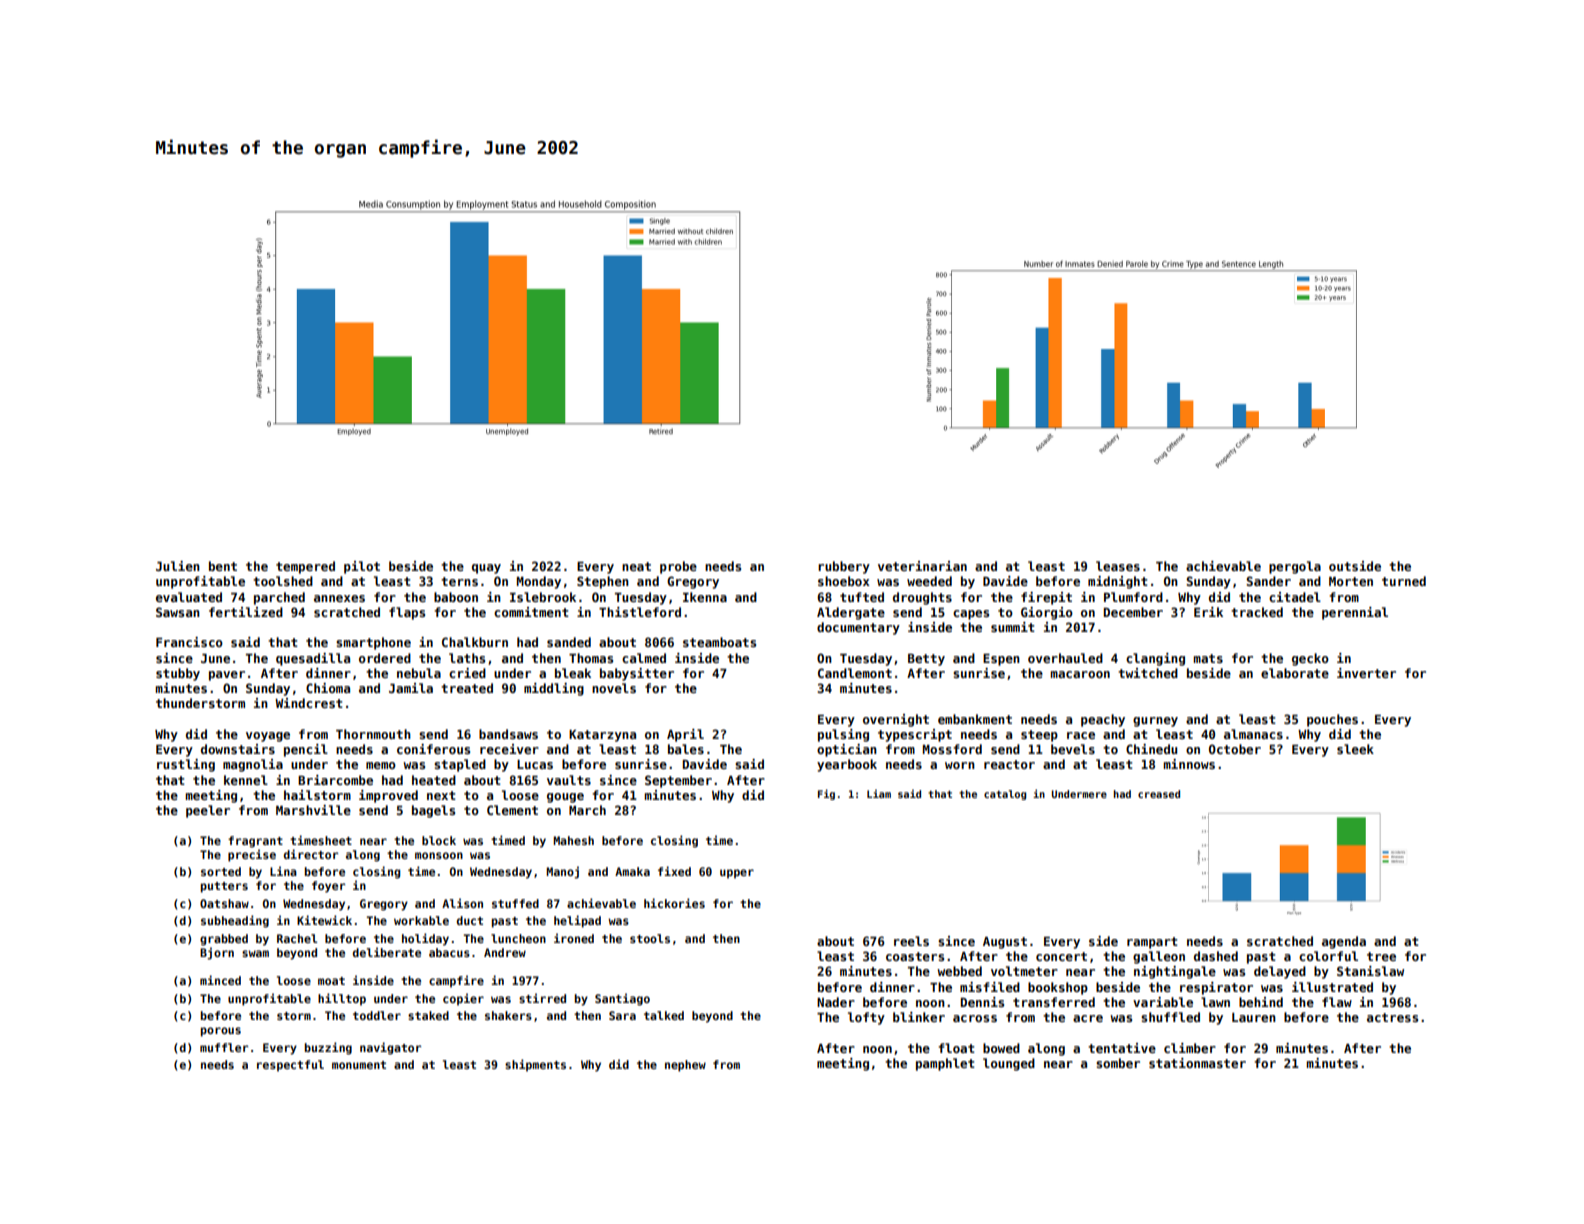 Image resolution: width=1584 pixels, height=1224 pixels. What do you see at coordinates (221, 1032) in the screenshot?
I see `porous` at bounding box center [221, 1032].
